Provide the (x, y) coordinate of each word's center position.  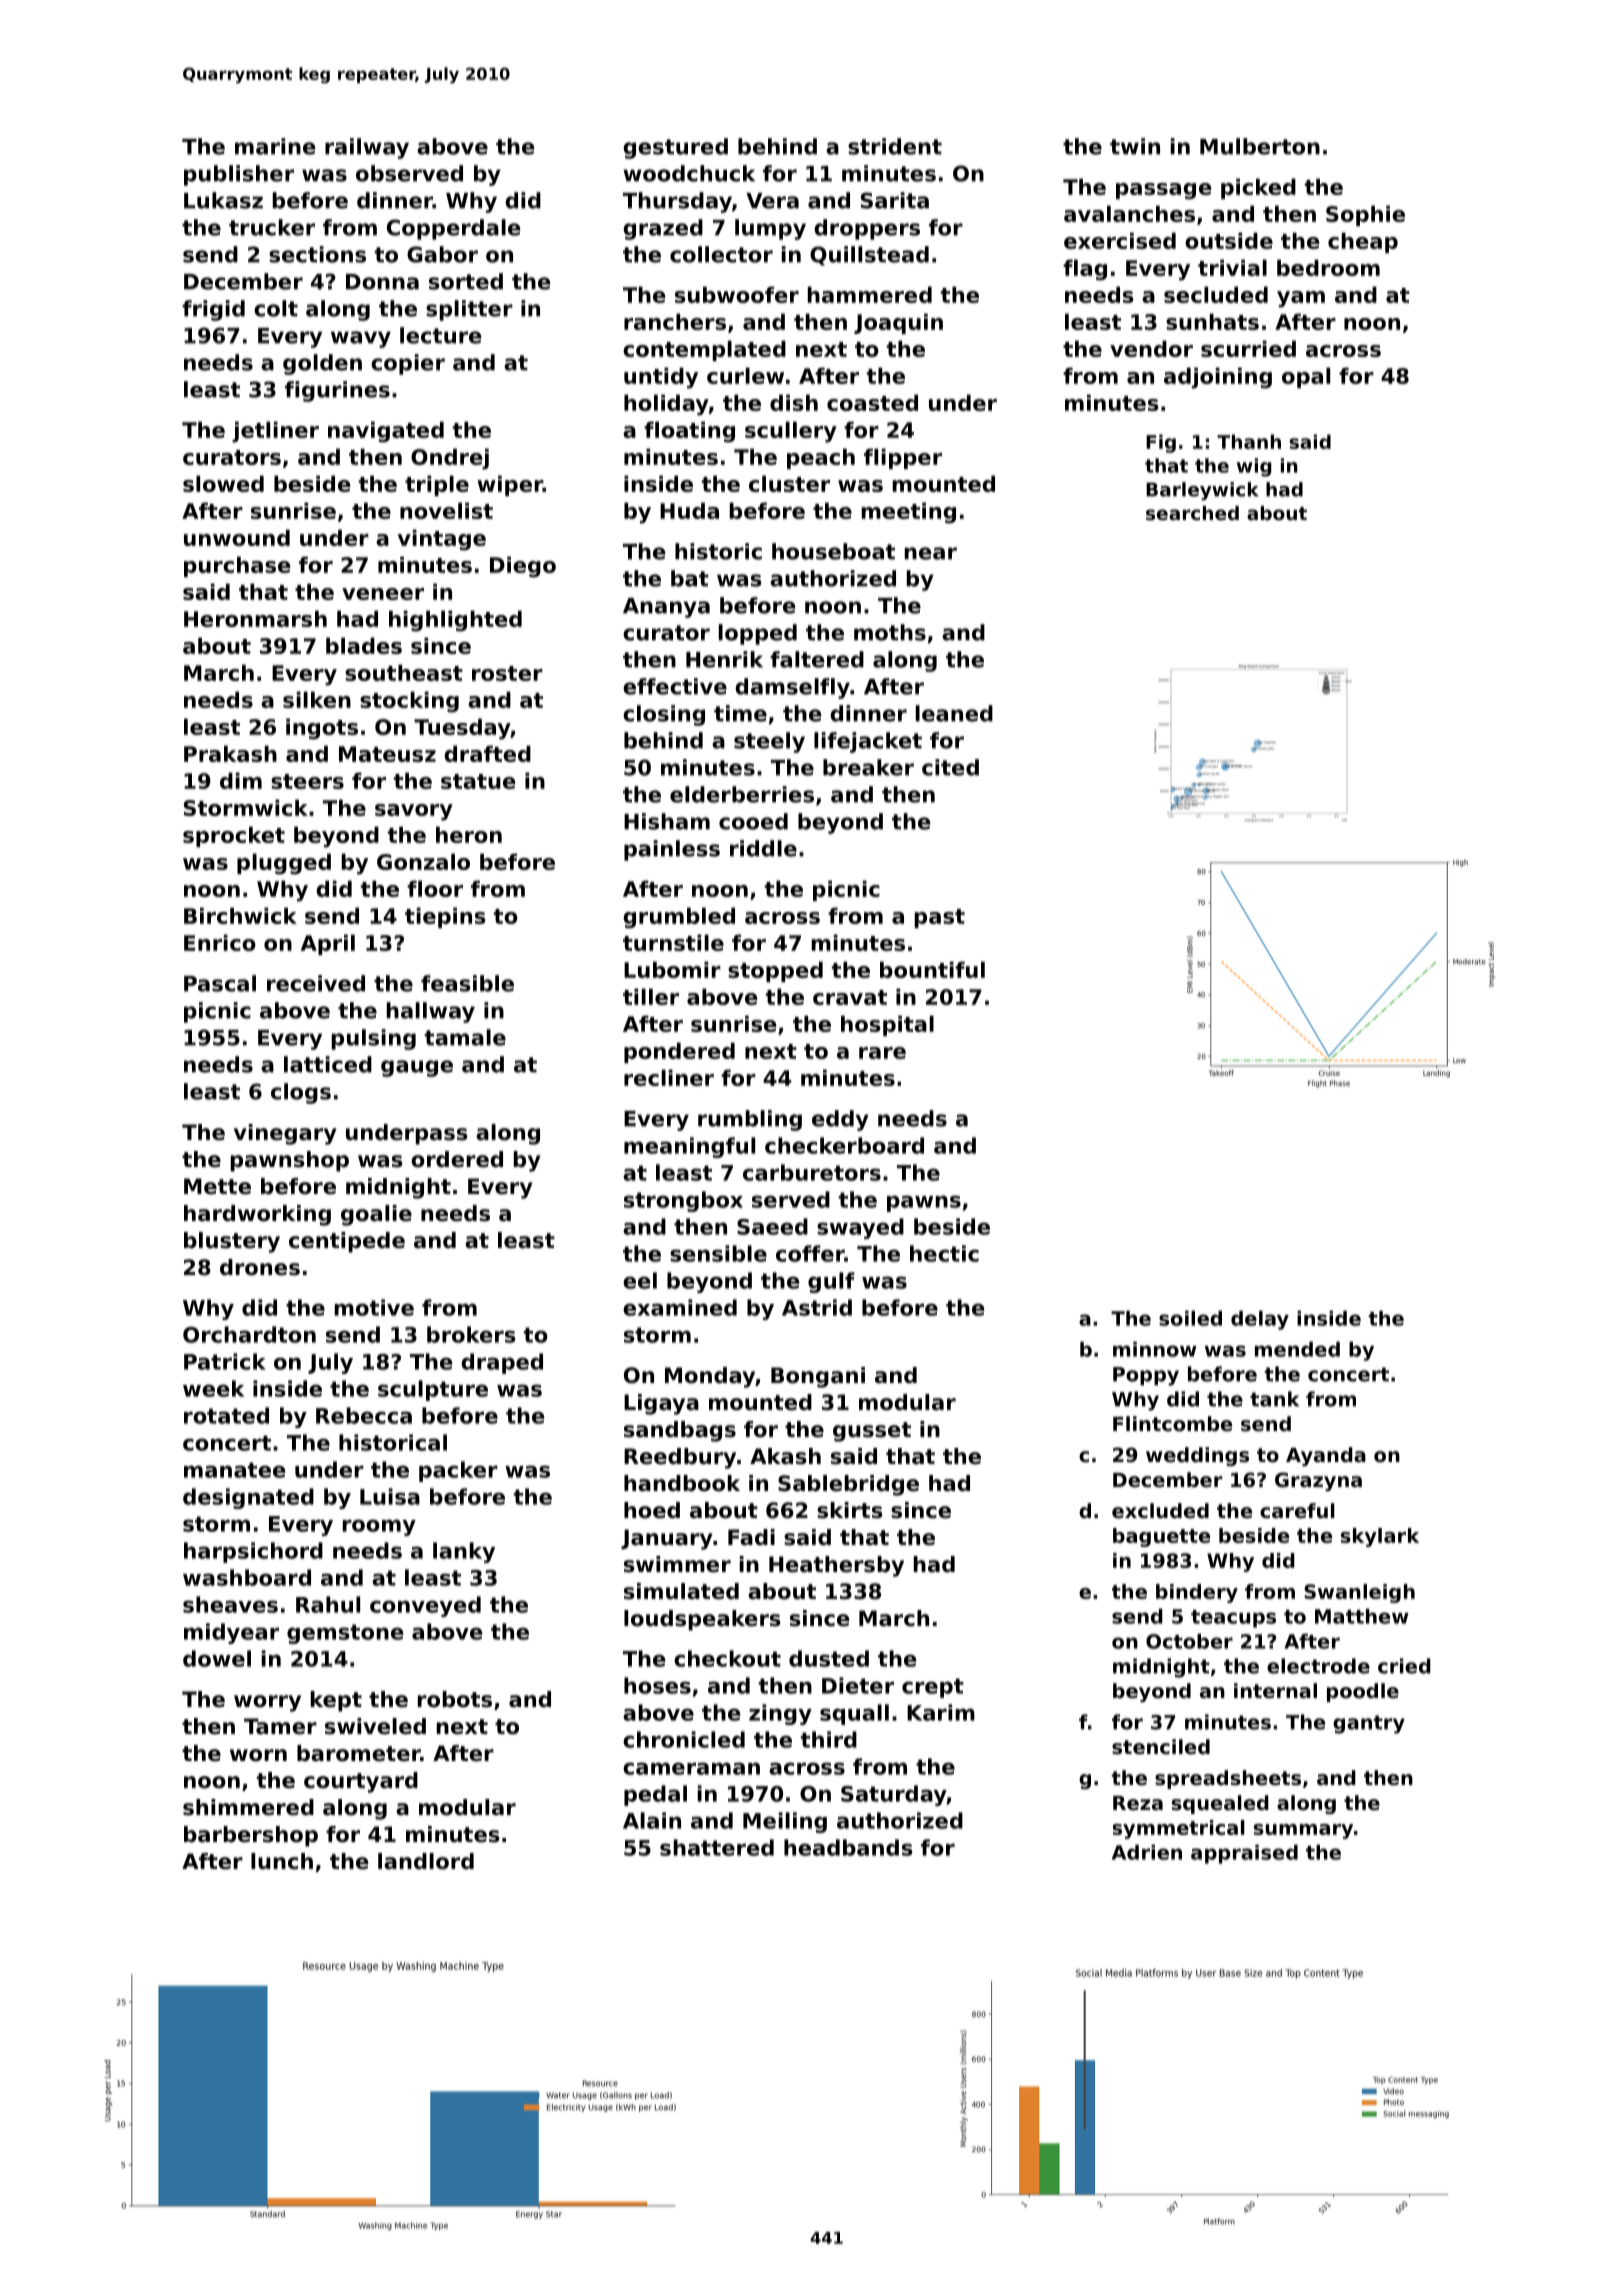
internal (1275, 1691)
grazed (663, 229)
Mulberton (1260, 146)
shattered (717, 1847)
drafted (487, 753)
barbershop (251, 1836)
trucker (272, 227)
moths (890, 632)
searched (1192, 513)
